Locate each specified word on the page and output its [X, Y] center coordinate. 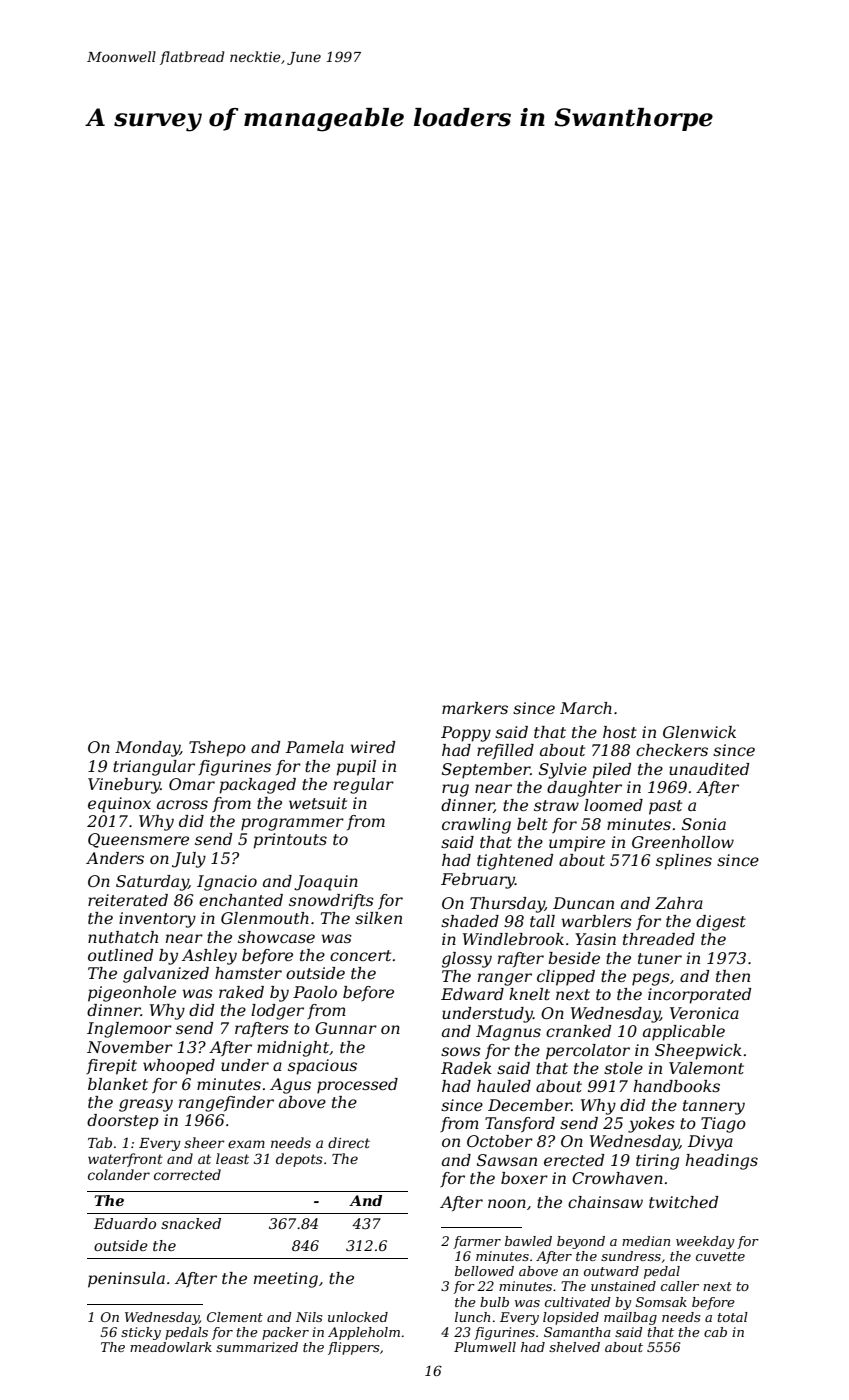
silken [378, 918]
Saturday [152, 883]
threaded [659, 939]
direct [349, 1142]
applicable [684, 1033]
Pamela [315, 747]
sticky [141, 1333]
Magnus [508, 1033]
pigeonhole [132, 994]
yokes [651, 1125]
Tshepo [217, 749]
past [665, 807]
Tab [100, 1142]
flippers [353, 1348]
